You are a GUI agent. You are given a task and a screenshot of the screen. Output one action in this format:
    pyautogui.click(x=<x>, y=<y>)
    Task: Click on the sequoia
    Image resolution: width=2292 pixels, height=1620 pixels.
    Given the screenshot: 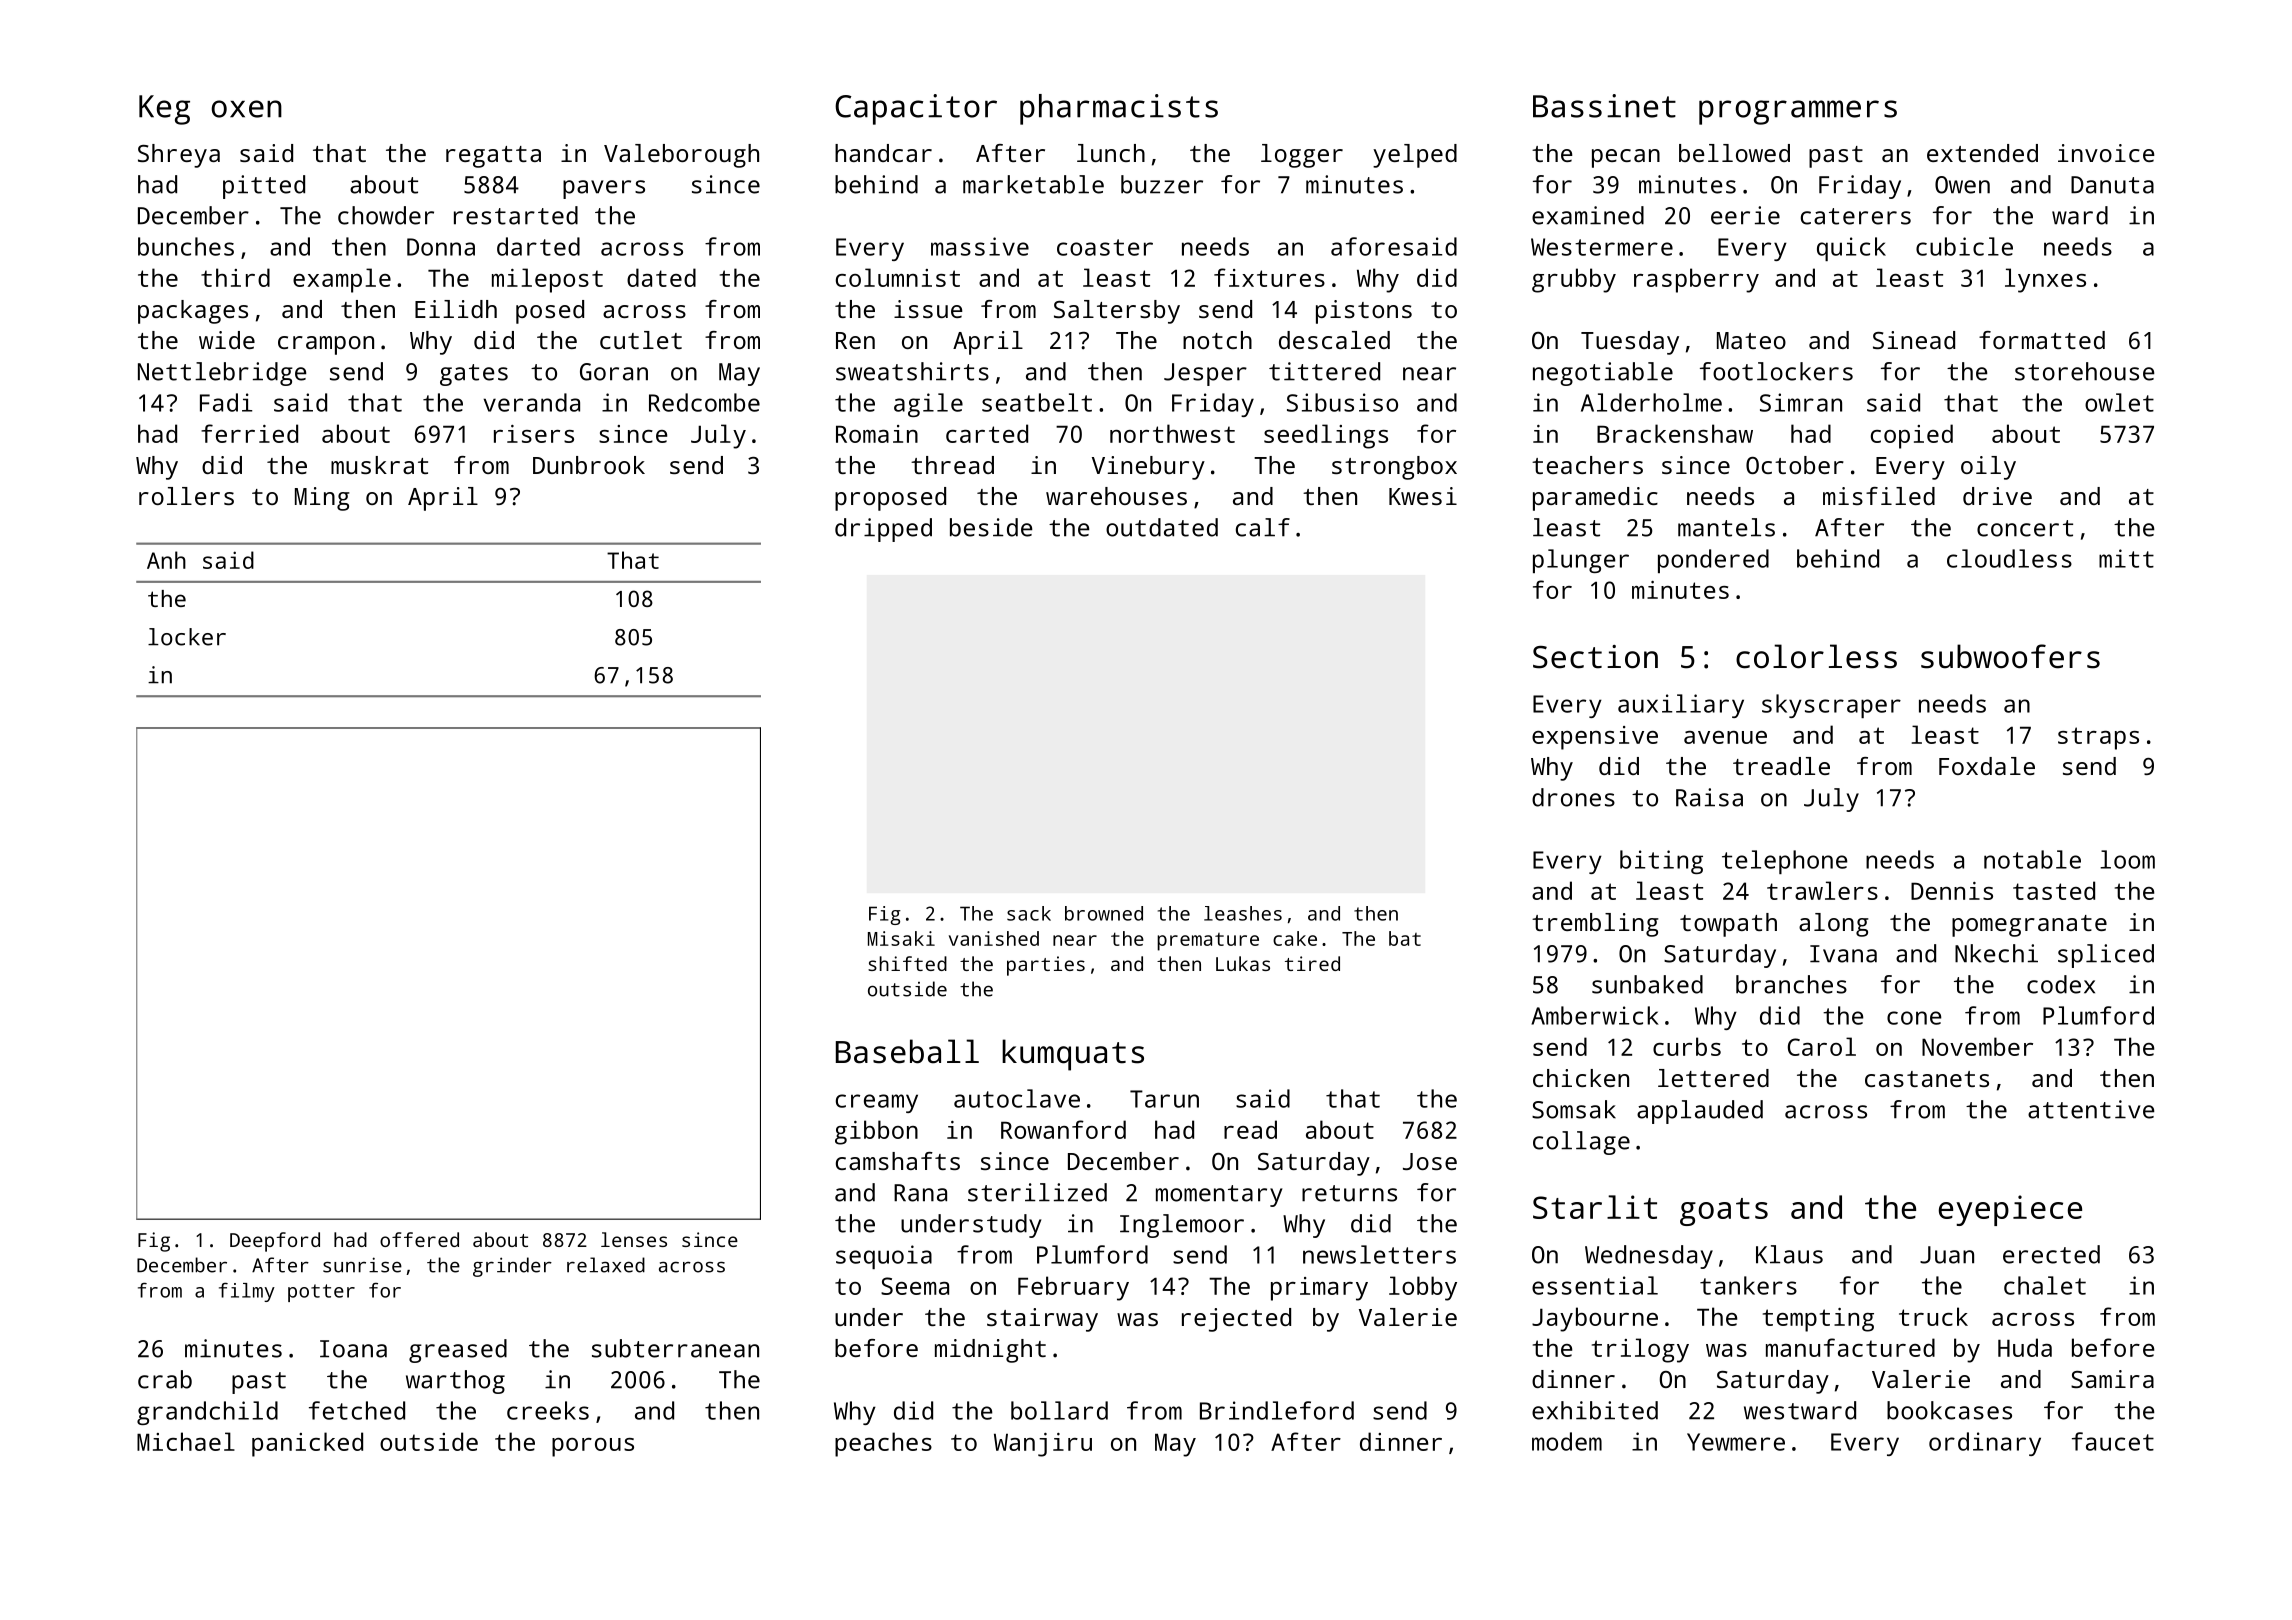 What is the action you would take?
    pyautogui.click(x=884, y=1257)
